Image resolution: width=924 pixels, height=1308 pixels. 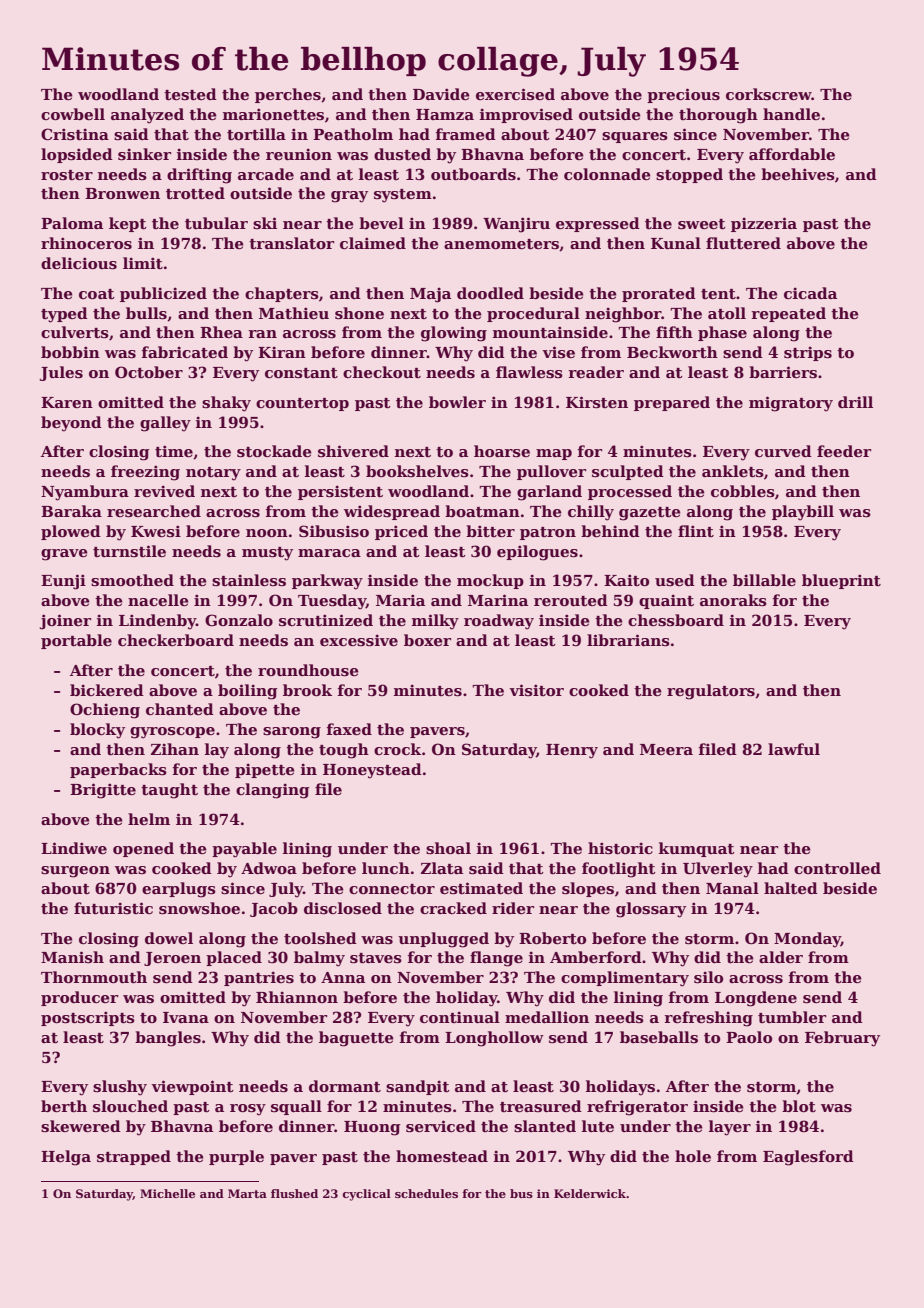 I want to click on precious, so click(x=683, y=95).
